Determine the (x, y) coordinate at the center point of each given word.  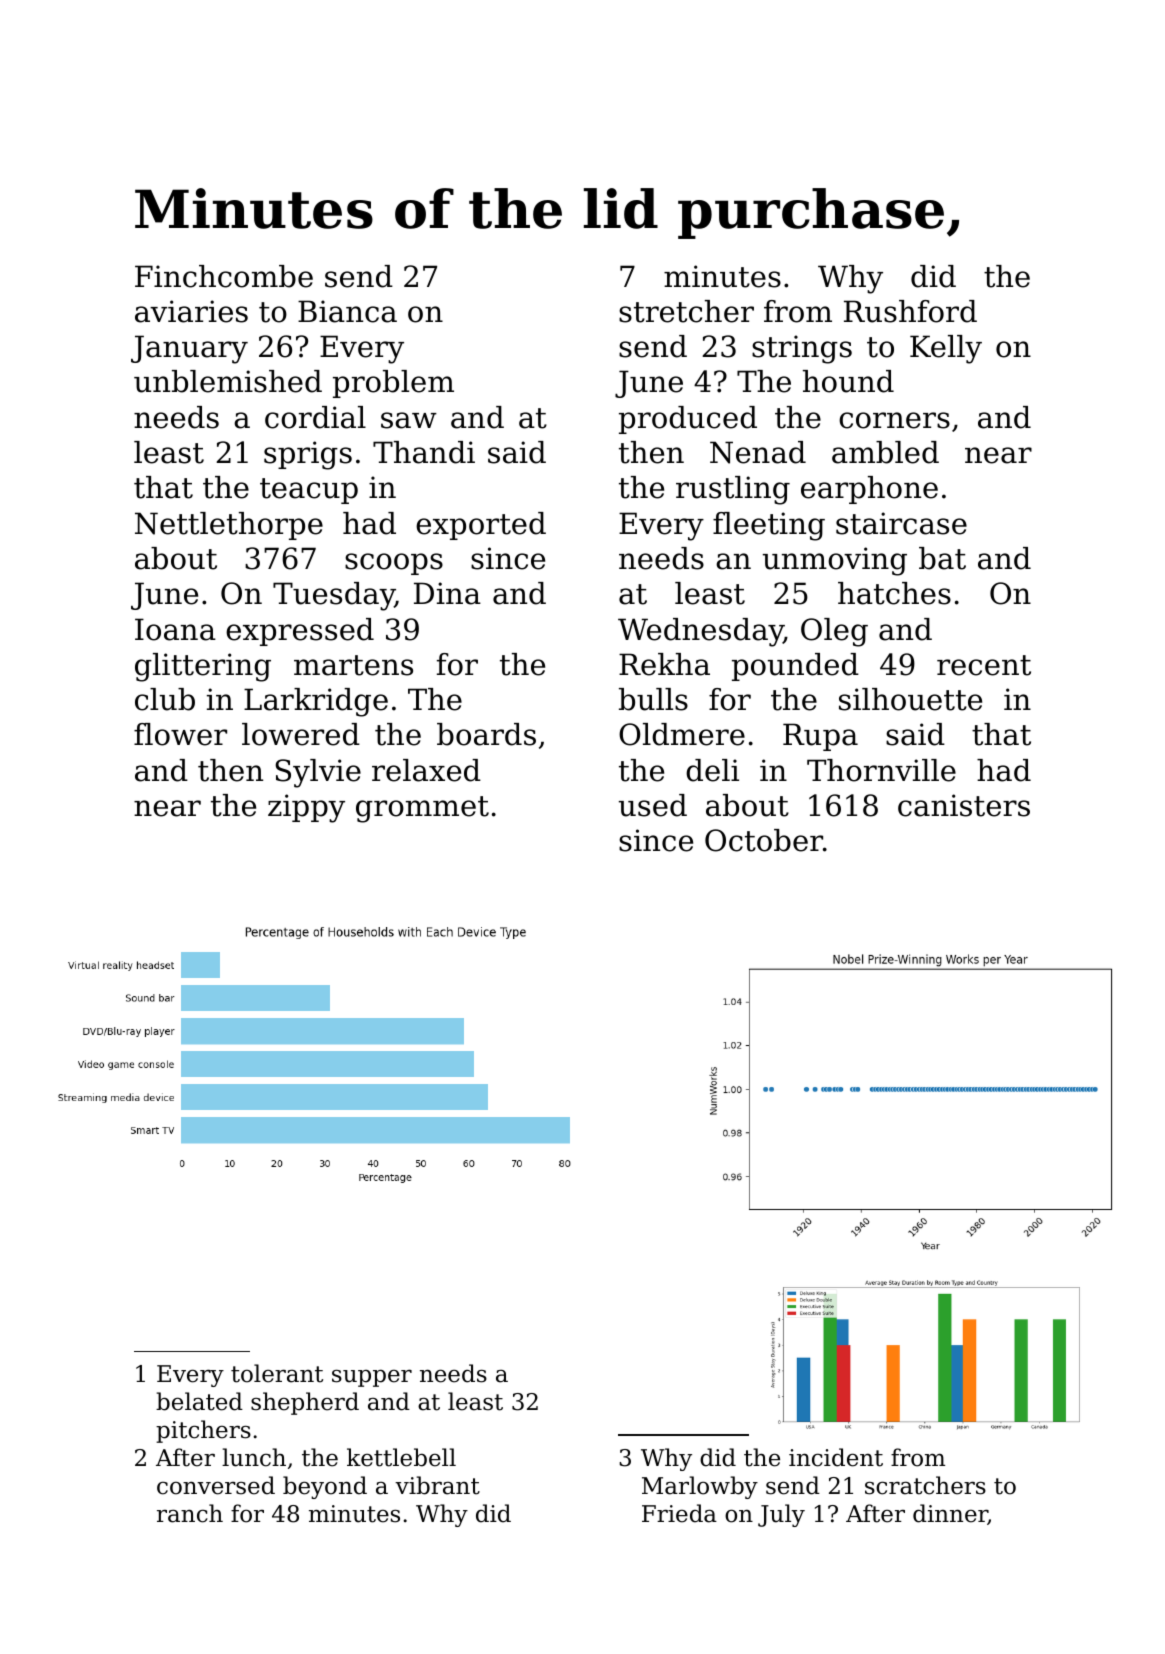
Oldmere (682, 734)
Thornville (881, 770)
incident (836, 1457)
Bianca (347, 311)
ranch (190, 1513)
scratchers (925, 1485)
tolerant (277, 1373)
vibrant (437, 1485)
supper (372, 1378)
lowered (301, 734)
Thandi (424, 452)
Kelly (946, 349)
